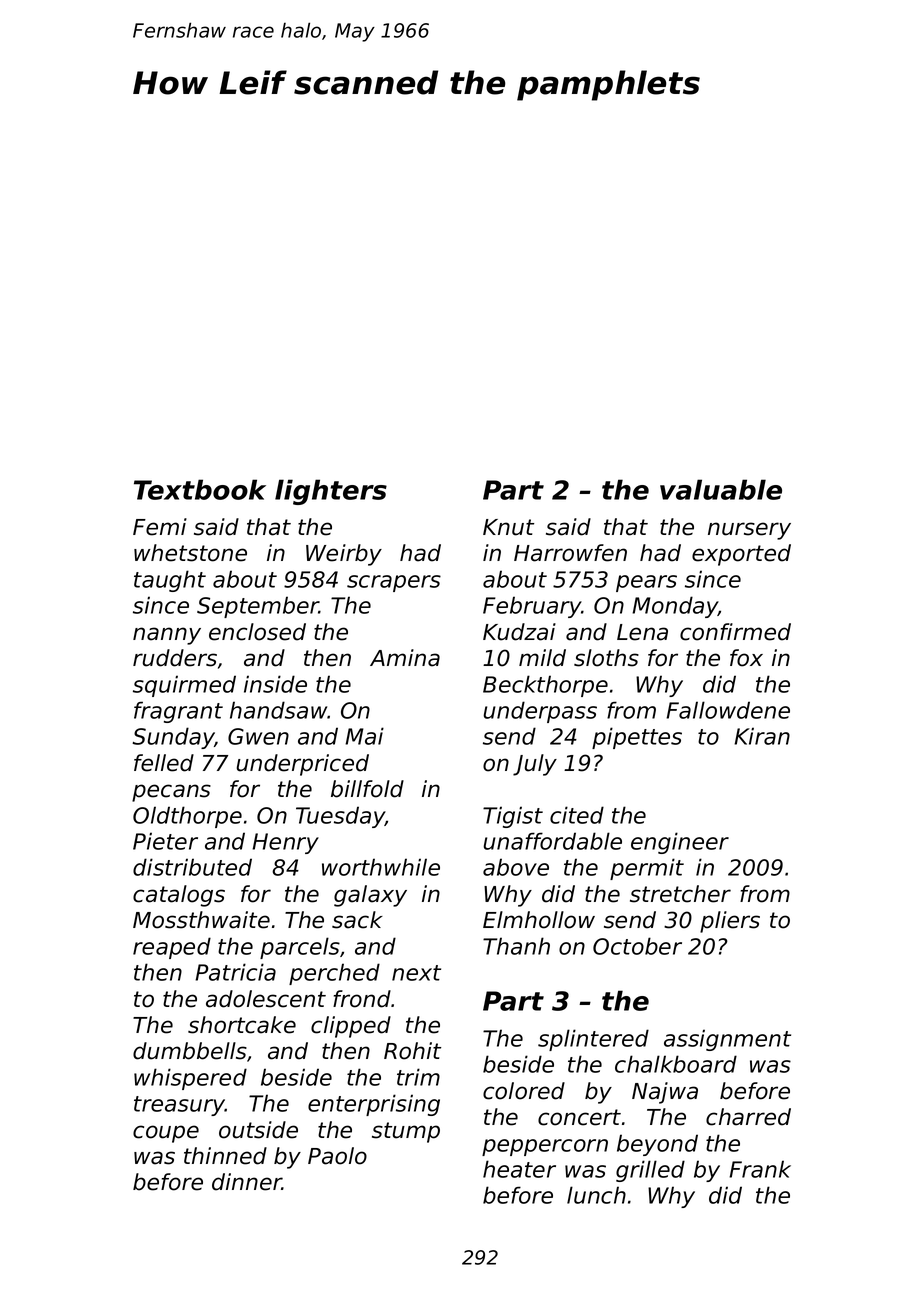 Image resolution: width=924 pixels, height=1311 pixels. What do you see at coordinates (406, 1132) in the page?
I see `stump` at bounding box center [406, 1132].
